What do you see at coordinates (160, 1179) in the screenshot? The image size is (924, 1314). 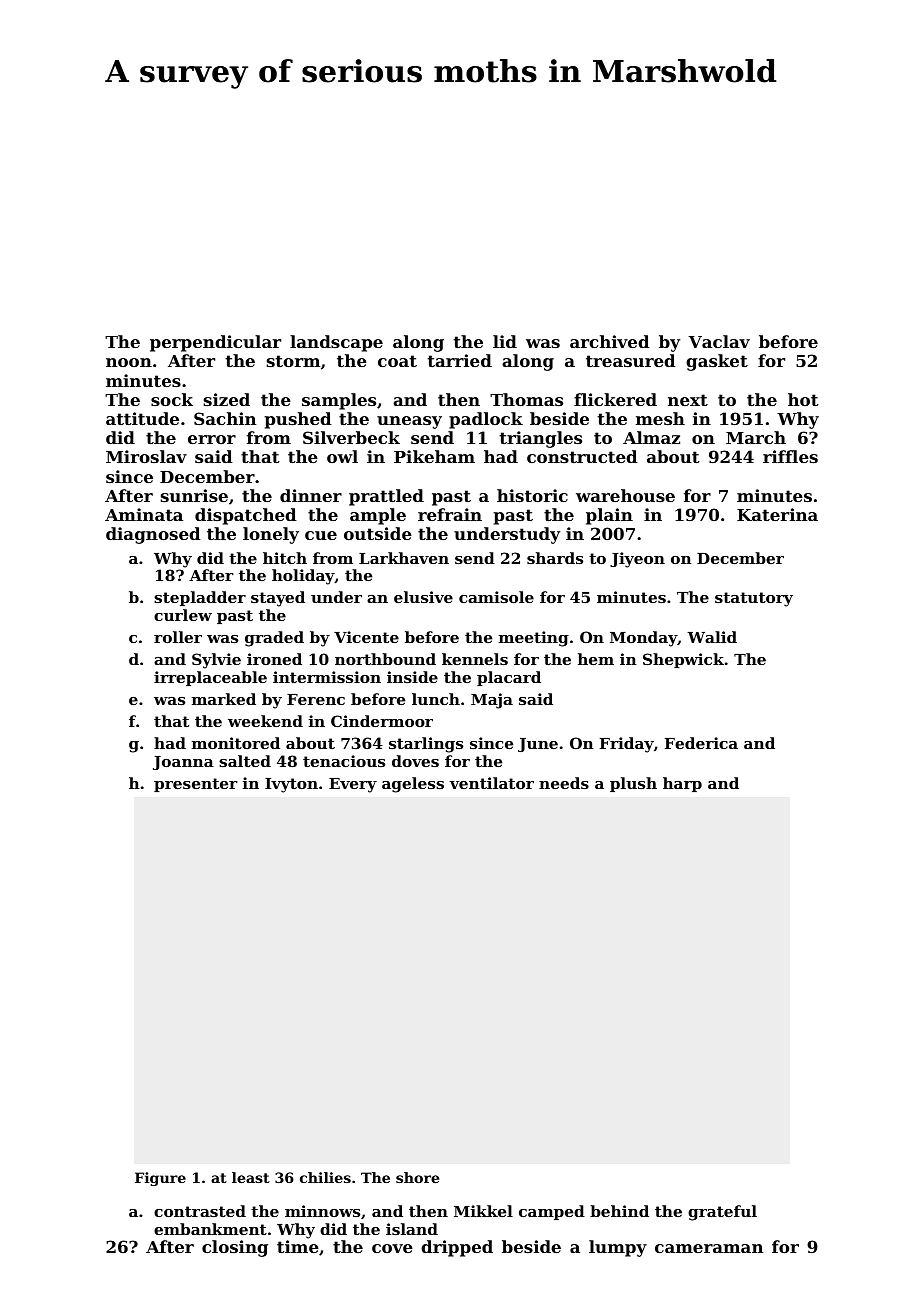 I see `Figure` at bounding box center [160, 1179].
